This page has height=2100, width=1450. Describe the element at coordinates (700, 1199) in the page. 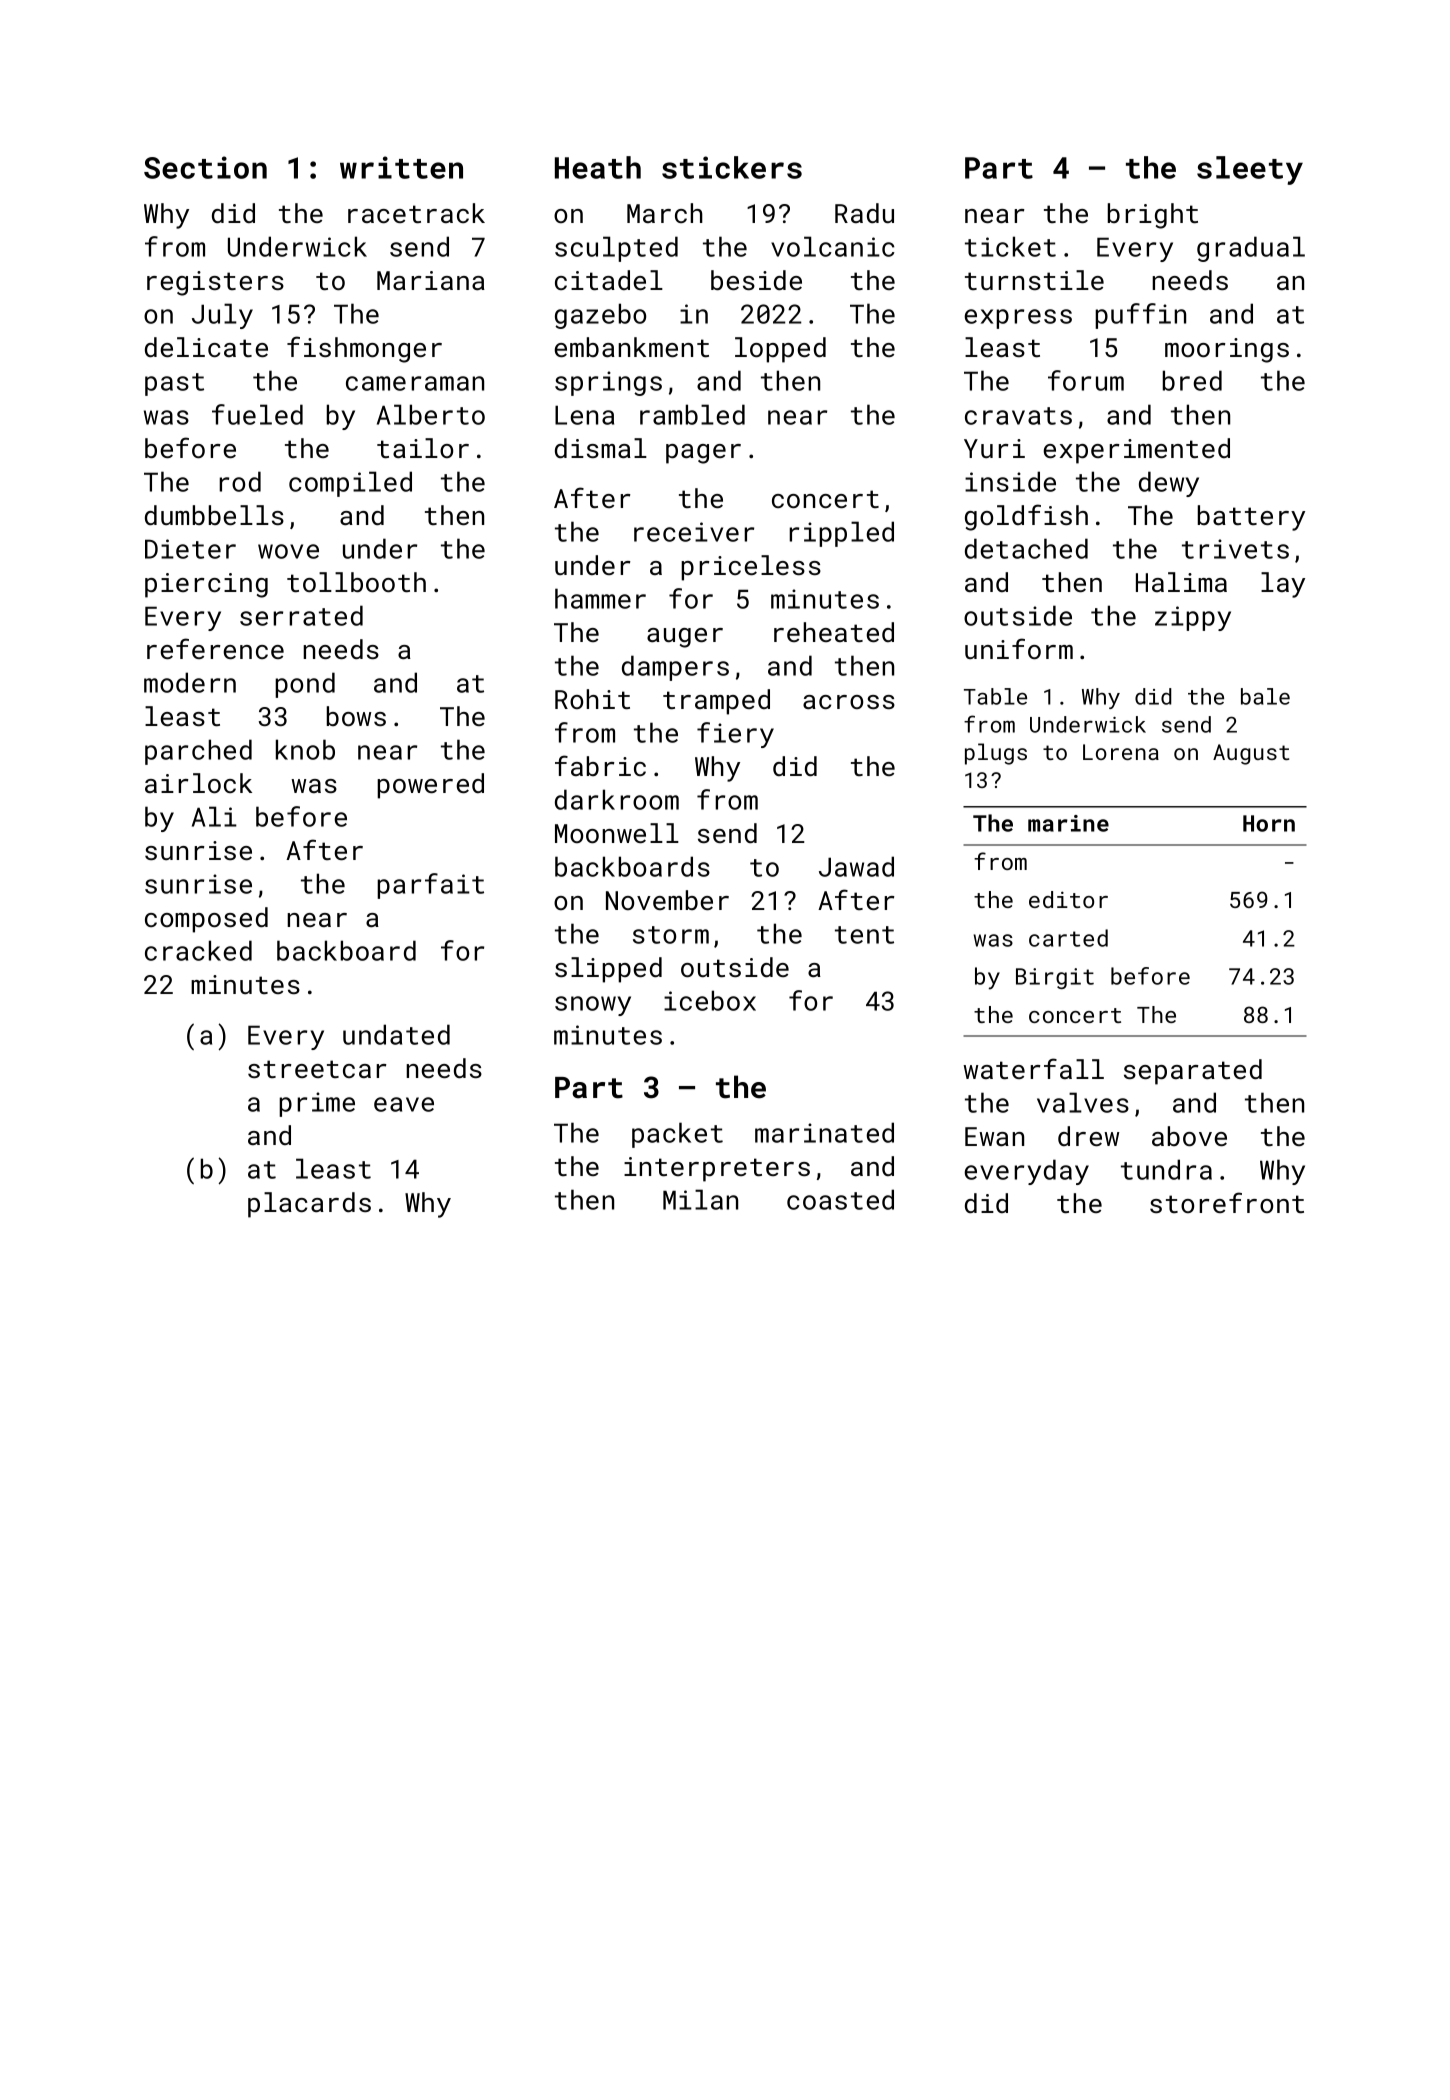

I see `Milan` at that location.
